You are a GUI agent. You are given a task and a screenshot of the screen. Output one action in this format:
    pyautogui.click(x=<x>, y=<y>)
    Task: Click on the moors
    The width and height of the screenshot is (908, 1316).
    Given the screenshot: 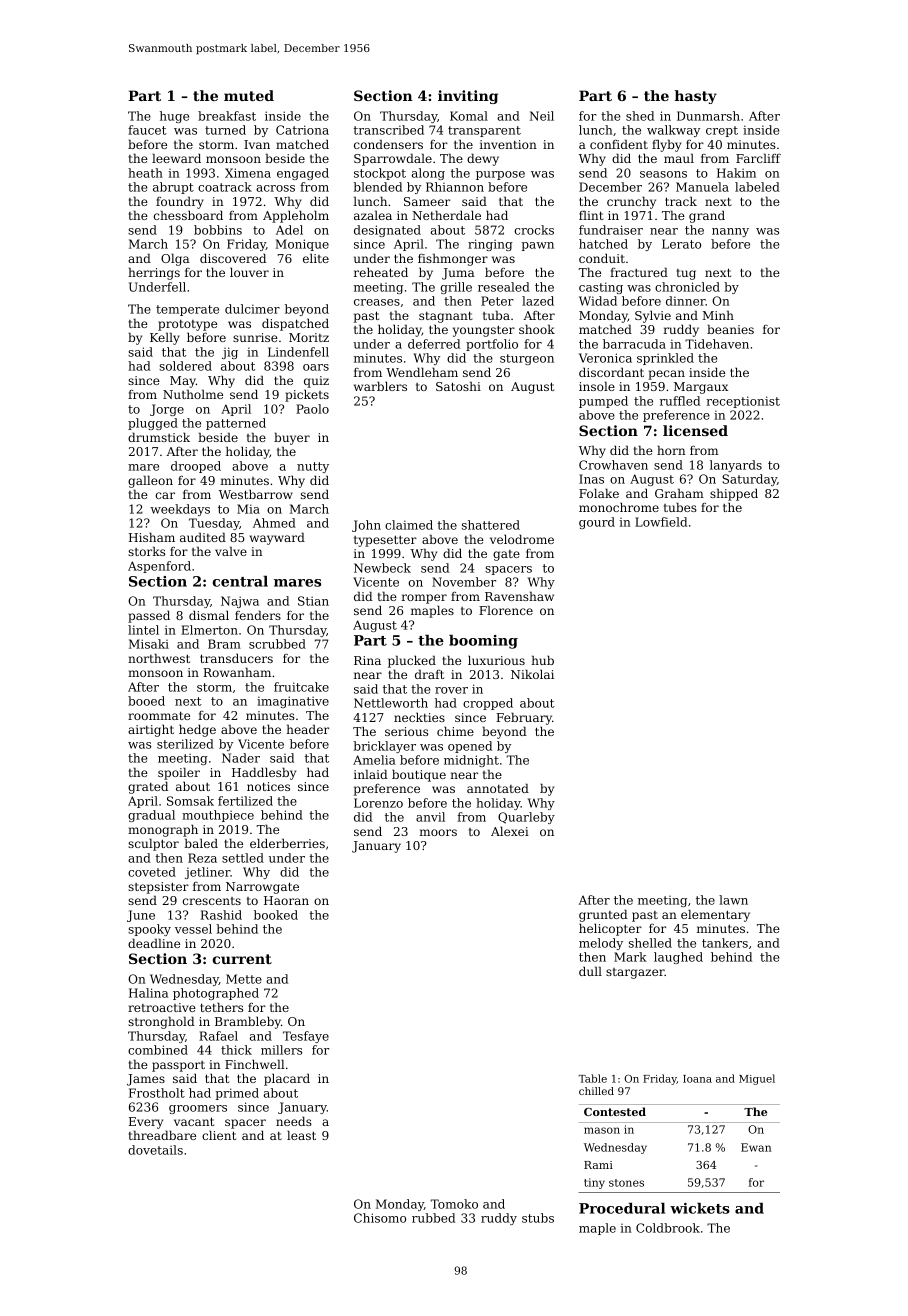 What is the action you would take?
    pyautogui.click(x=438, y=832)
